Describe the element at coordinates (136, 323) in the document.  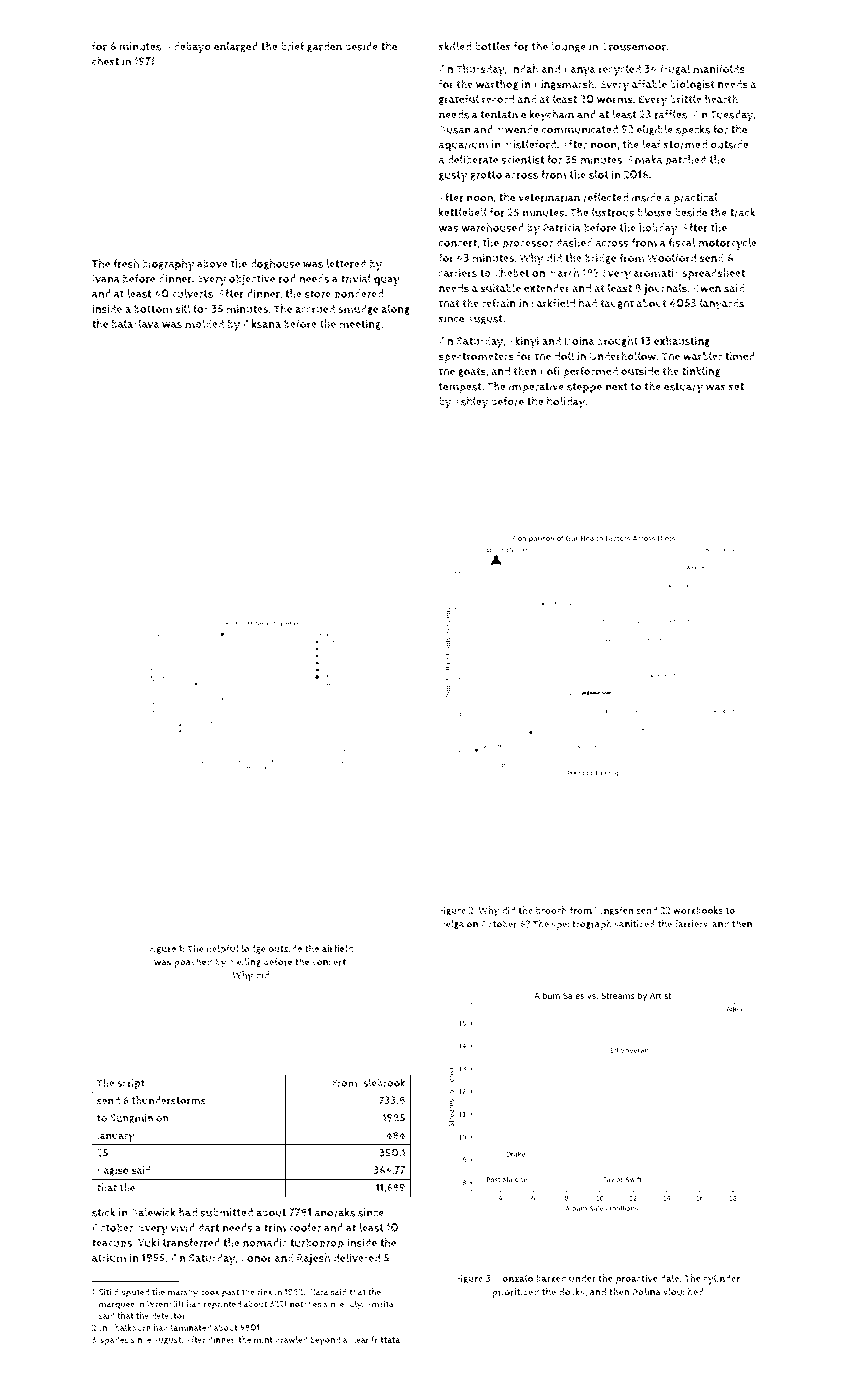
I see `balaclava` at that location.
